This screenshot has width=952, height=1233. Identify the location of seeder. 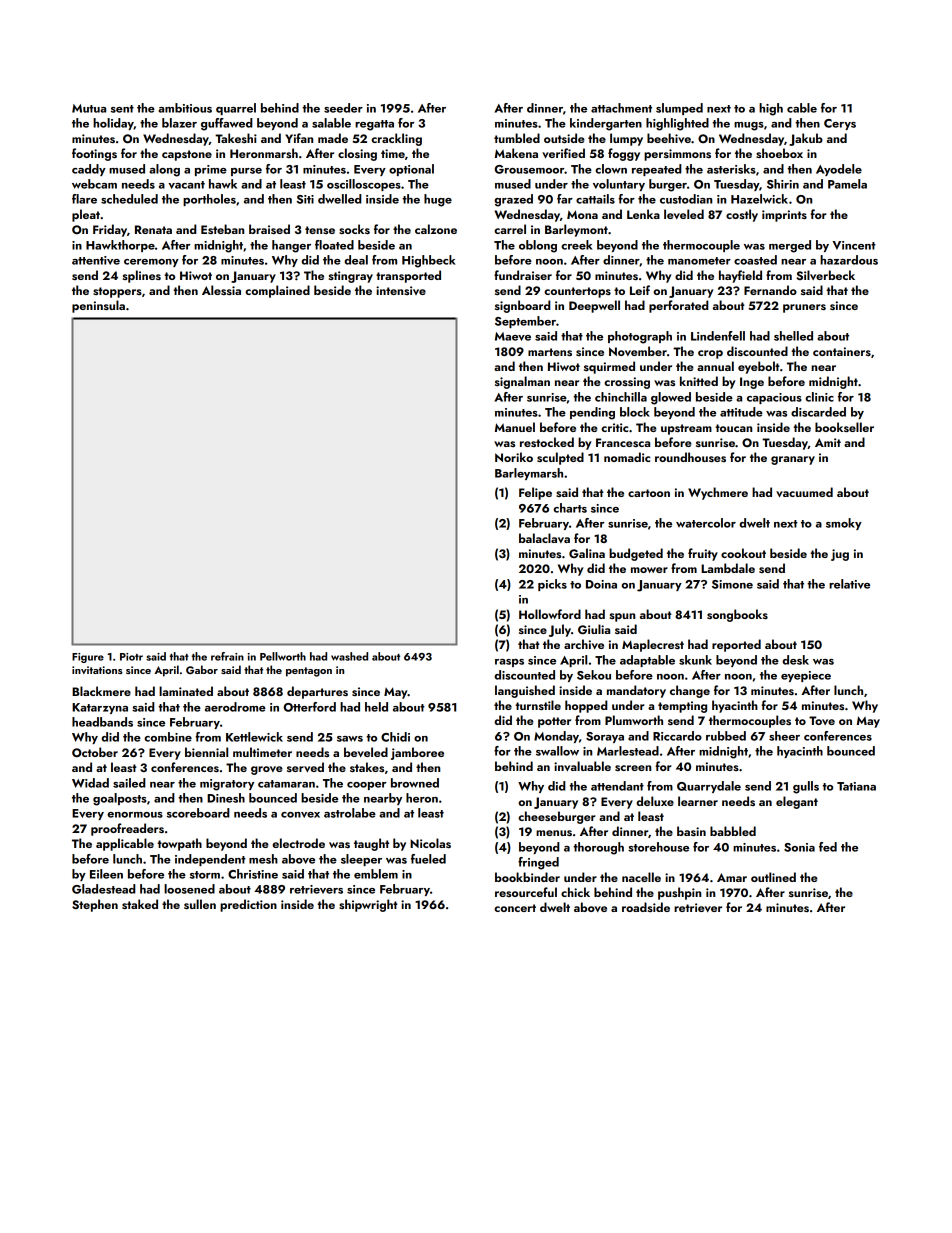
(343, 108).
